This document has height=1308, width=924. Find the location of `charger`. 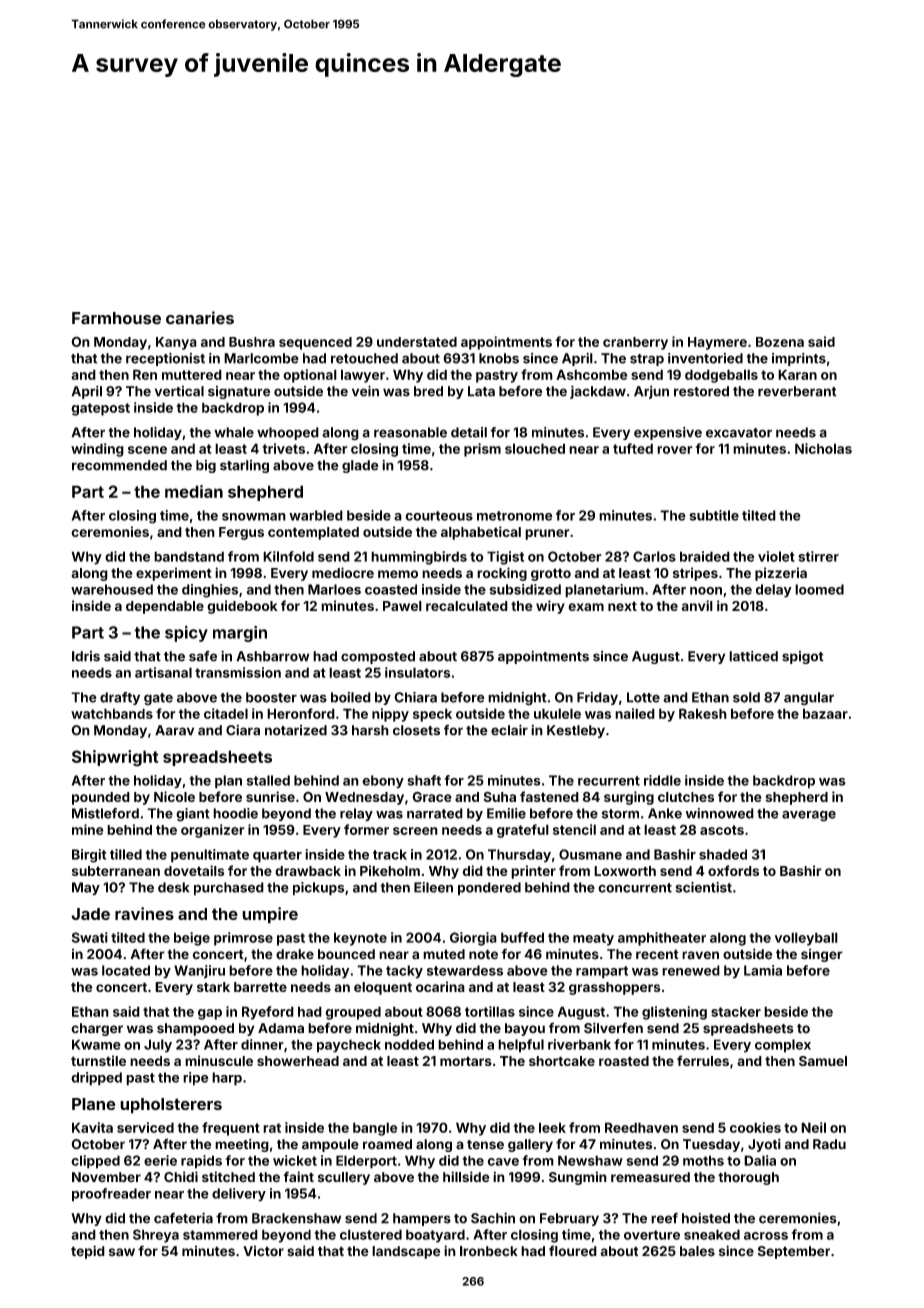

charger is located at coordinates (97, 1029).
